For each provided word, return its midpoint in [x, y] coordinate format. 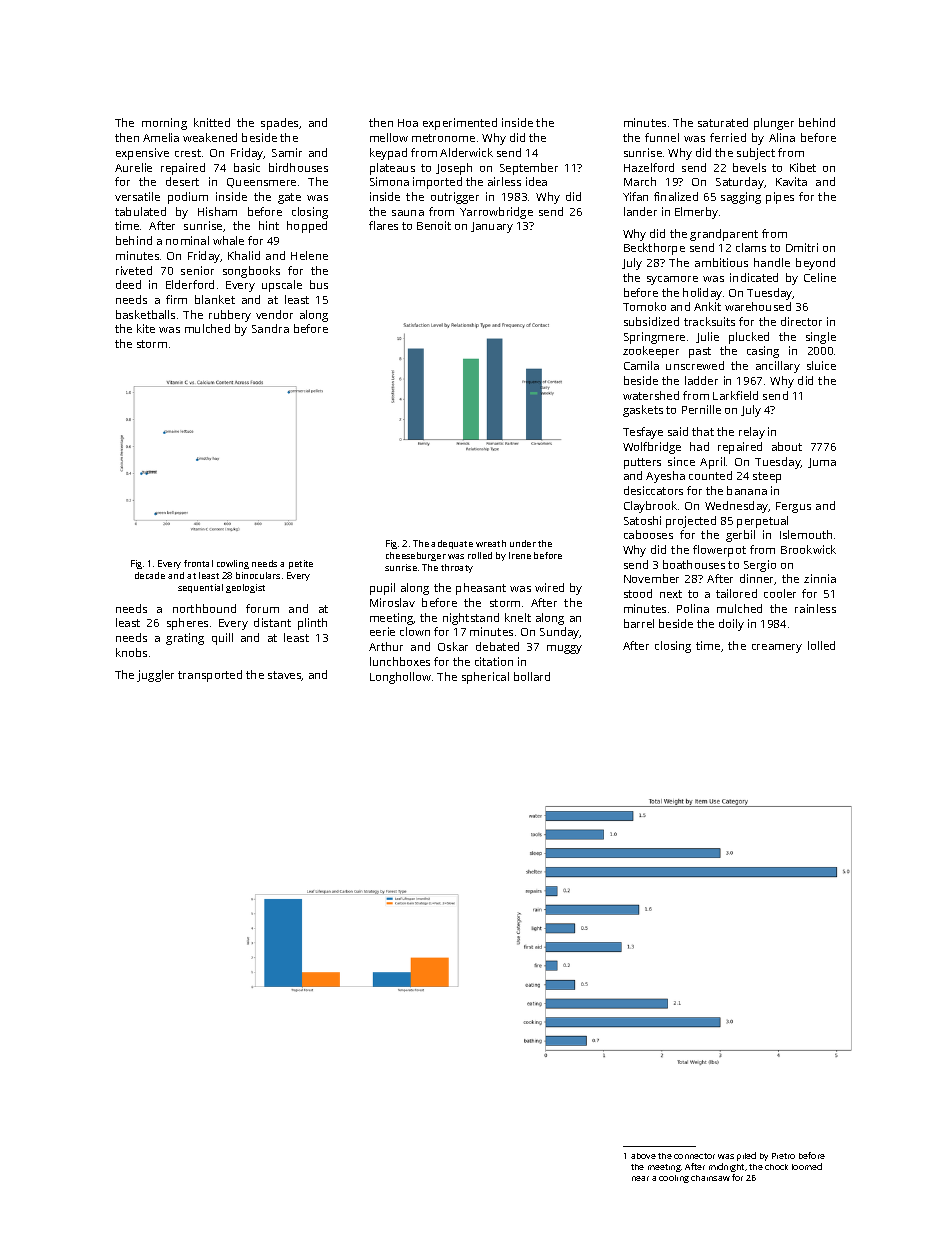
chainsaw [710, 1178]
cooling [674, 1179]
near [640, 1178]
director [801, 321]
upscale [282, 286]
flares [383, 225]
